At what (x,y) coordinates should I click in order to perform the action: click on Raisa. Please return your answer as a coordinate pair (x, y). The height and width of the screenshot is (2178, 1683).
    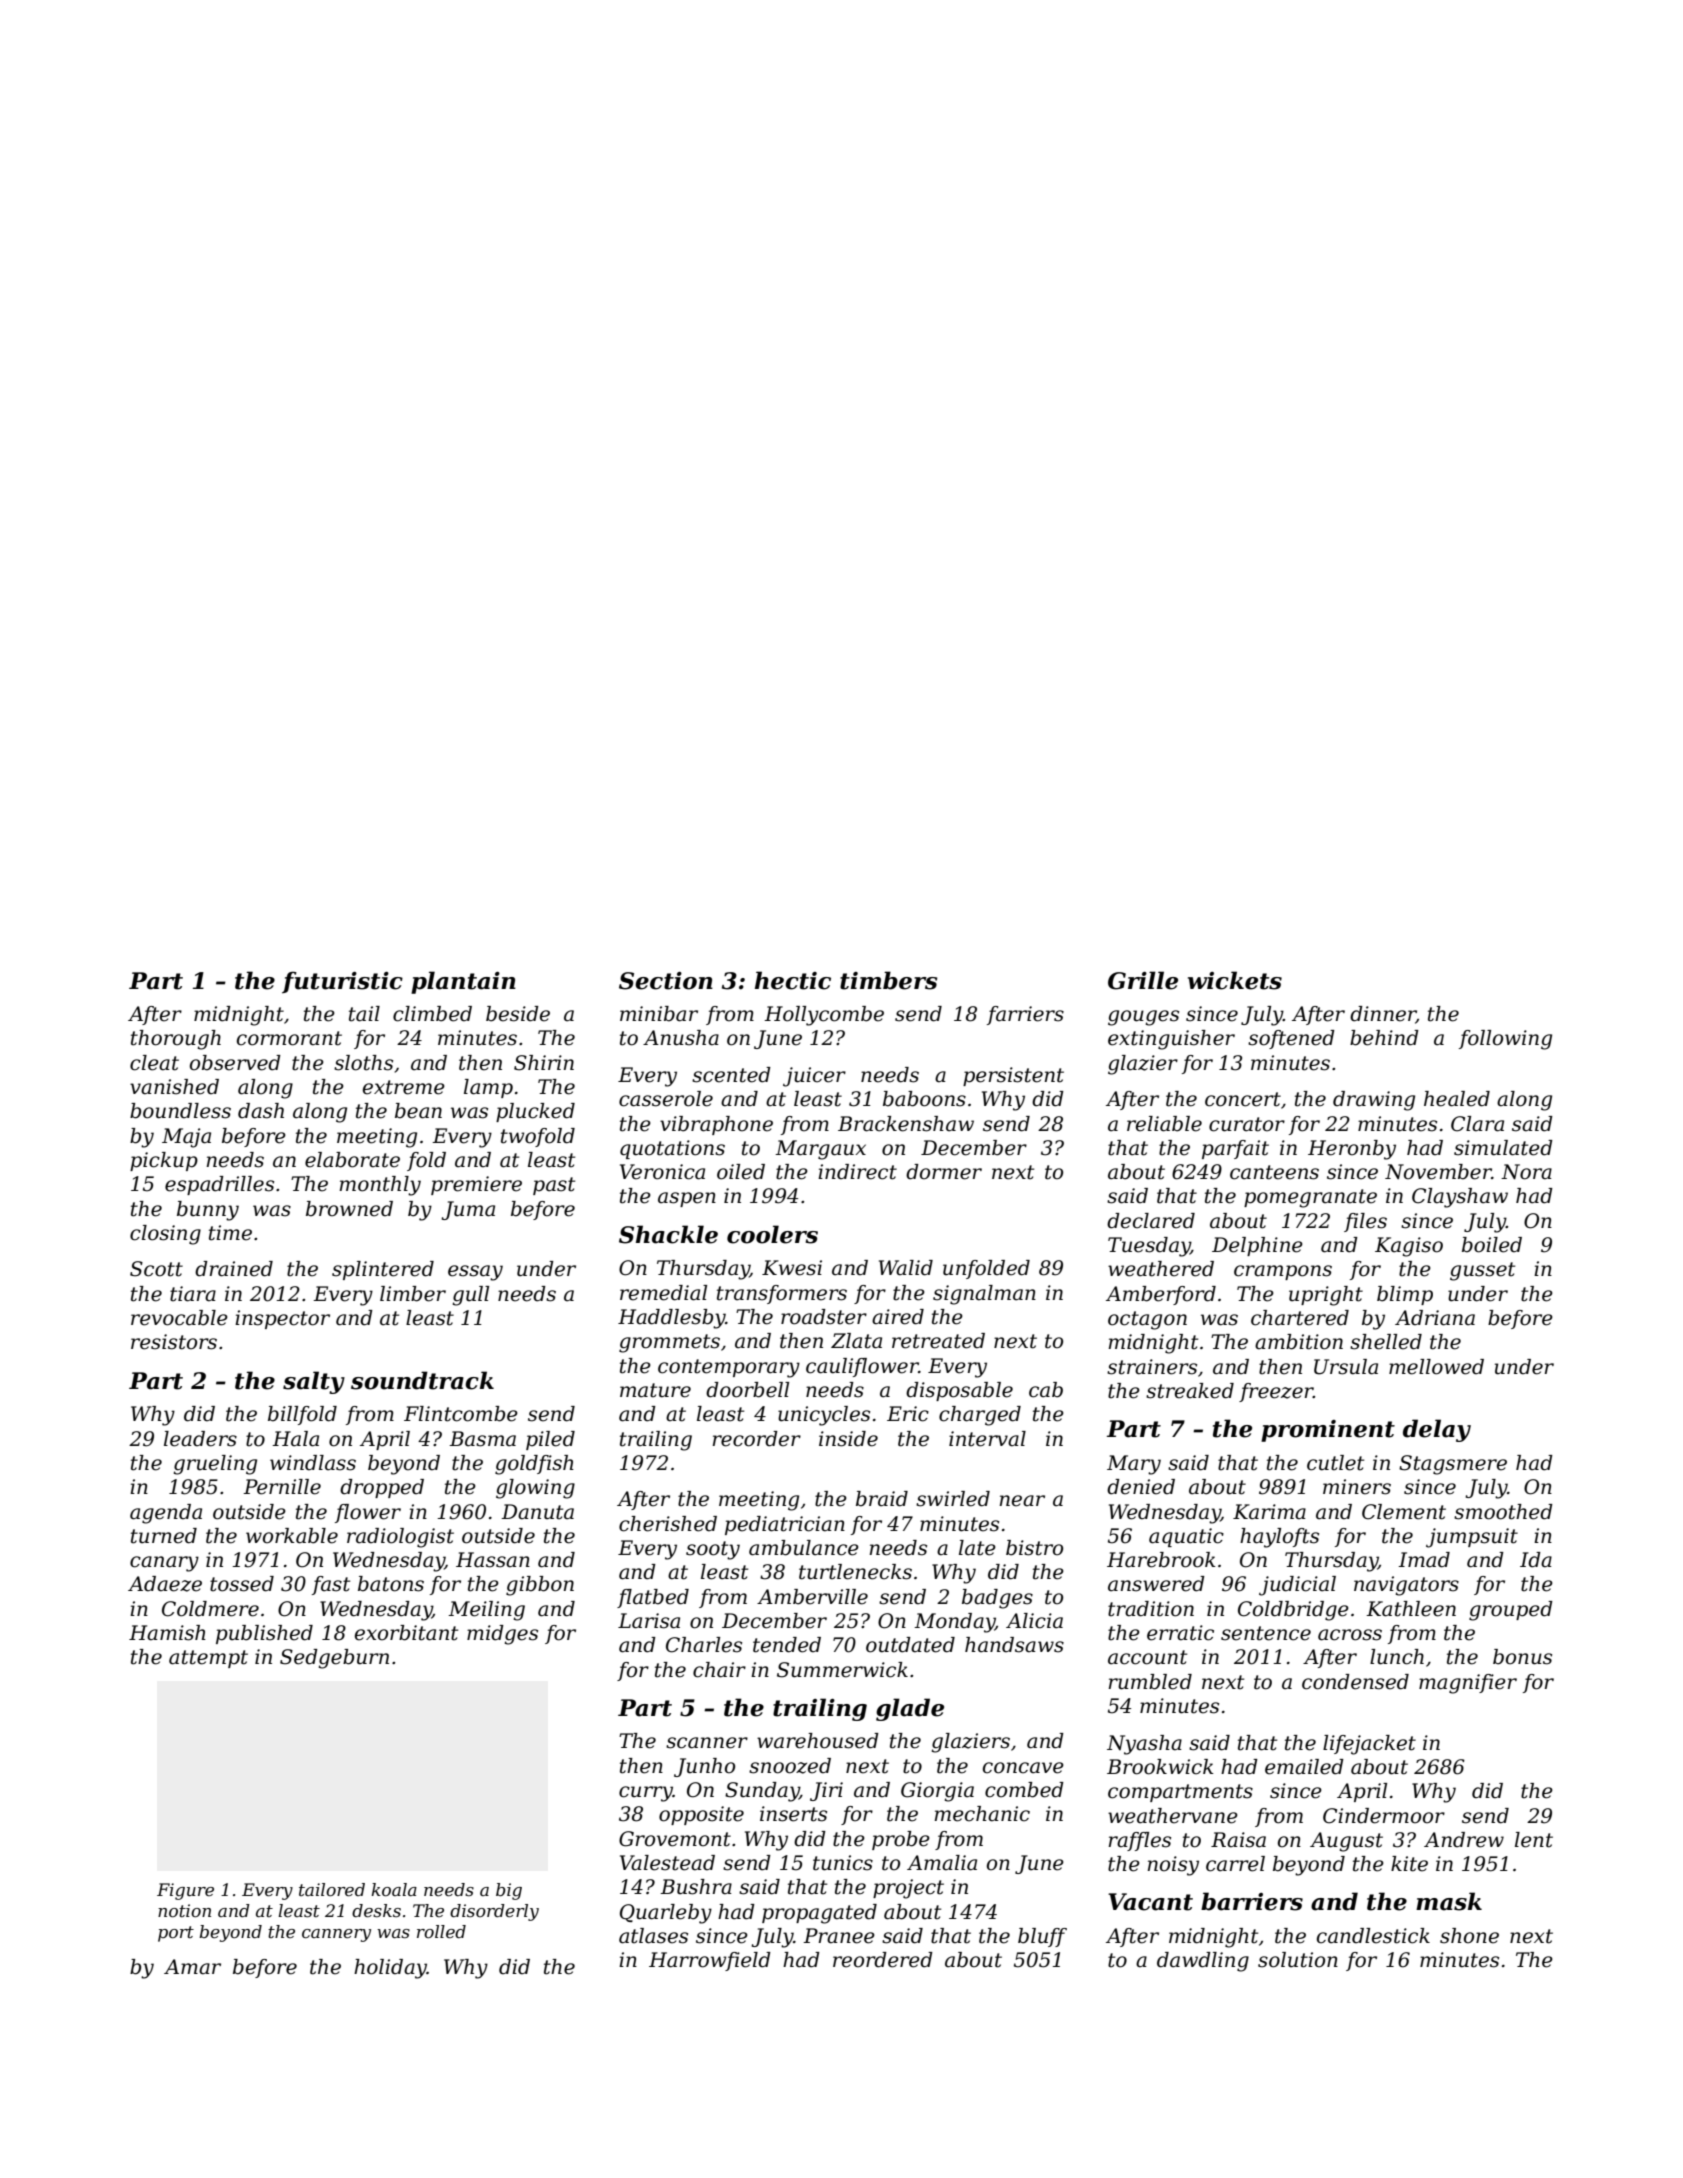
    Looking at the image, I should click on (1238, 1840).
